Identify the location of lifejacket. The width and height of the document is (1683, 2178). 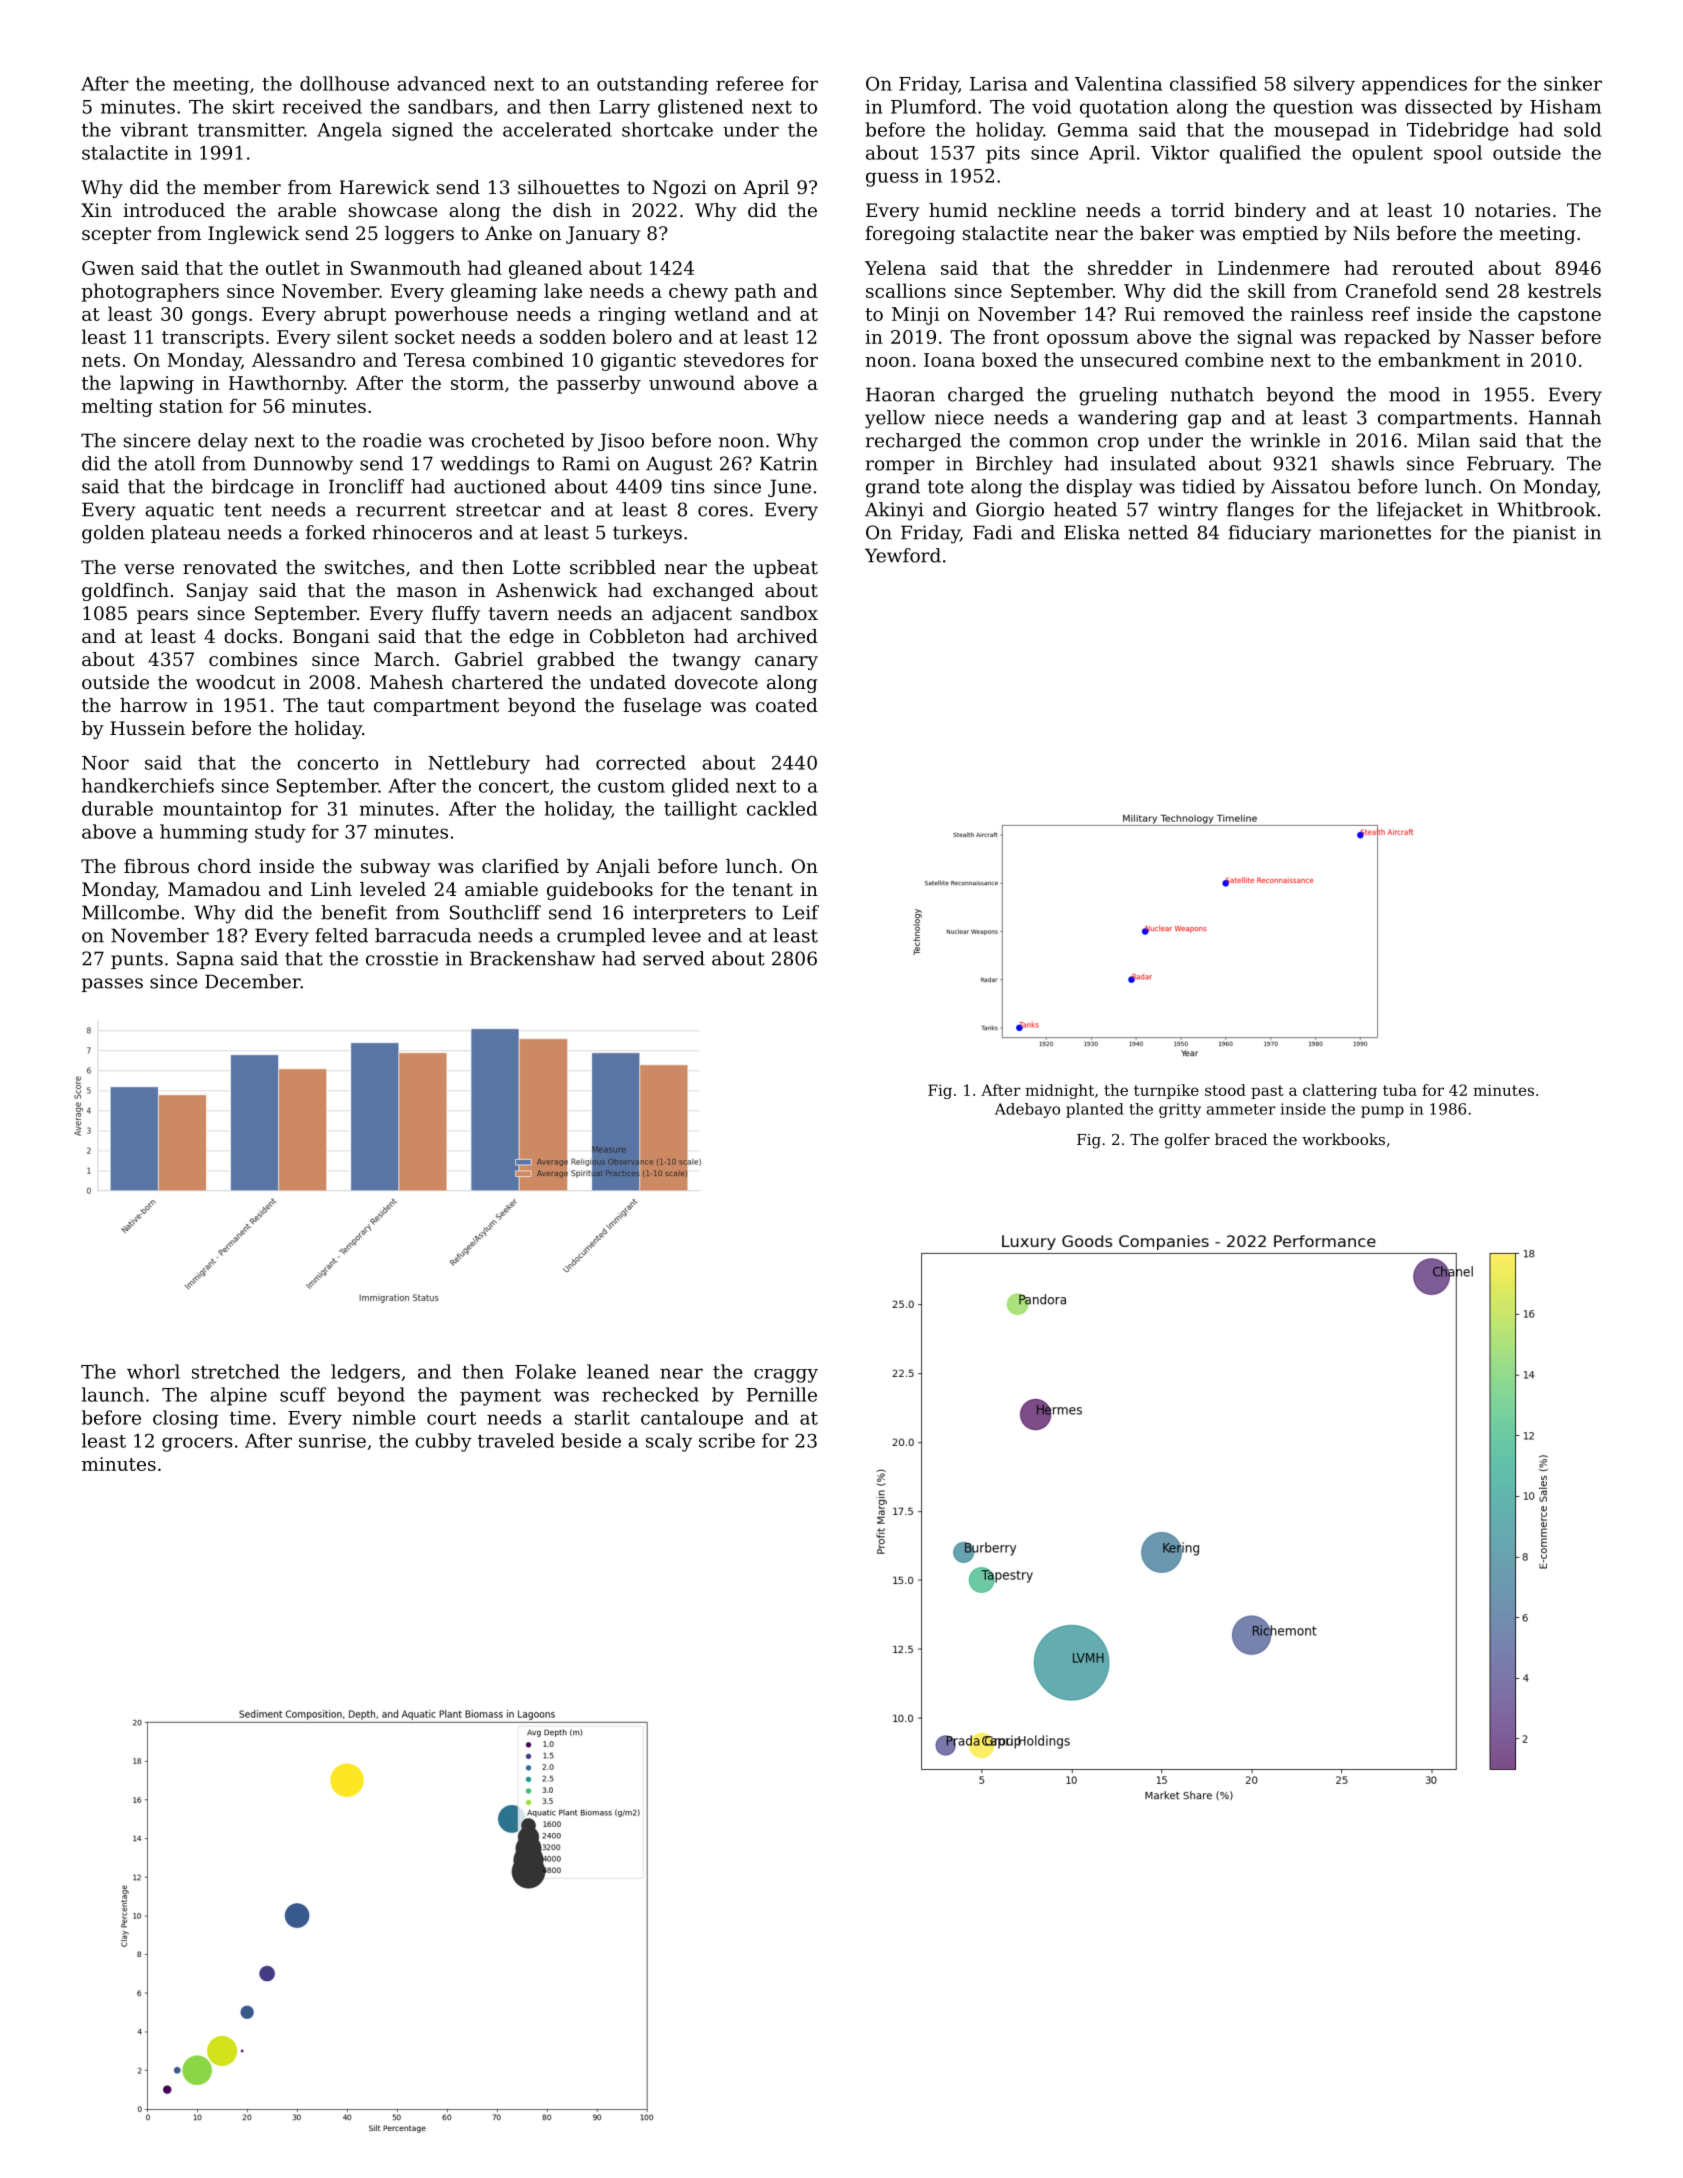
(1420, 511).
